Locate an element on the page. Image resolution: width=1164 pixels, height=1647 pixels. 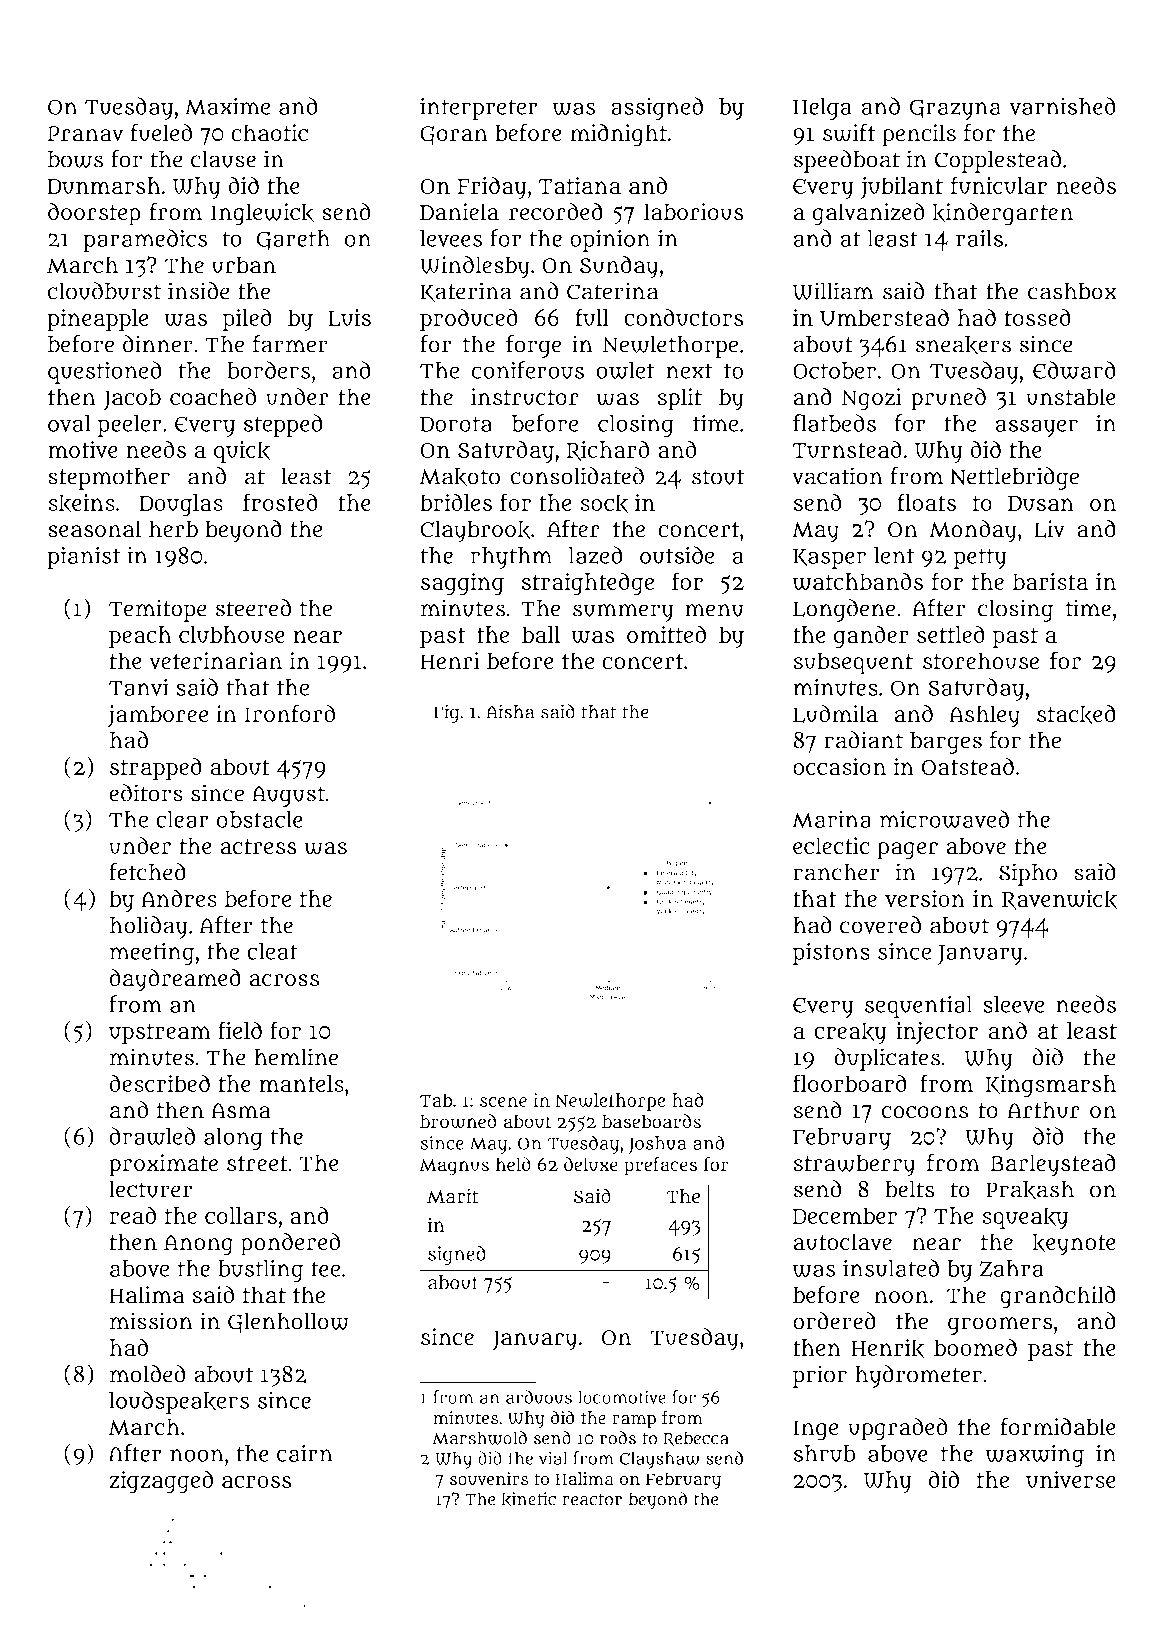
microwaved is located at coordinates (944, 819).
